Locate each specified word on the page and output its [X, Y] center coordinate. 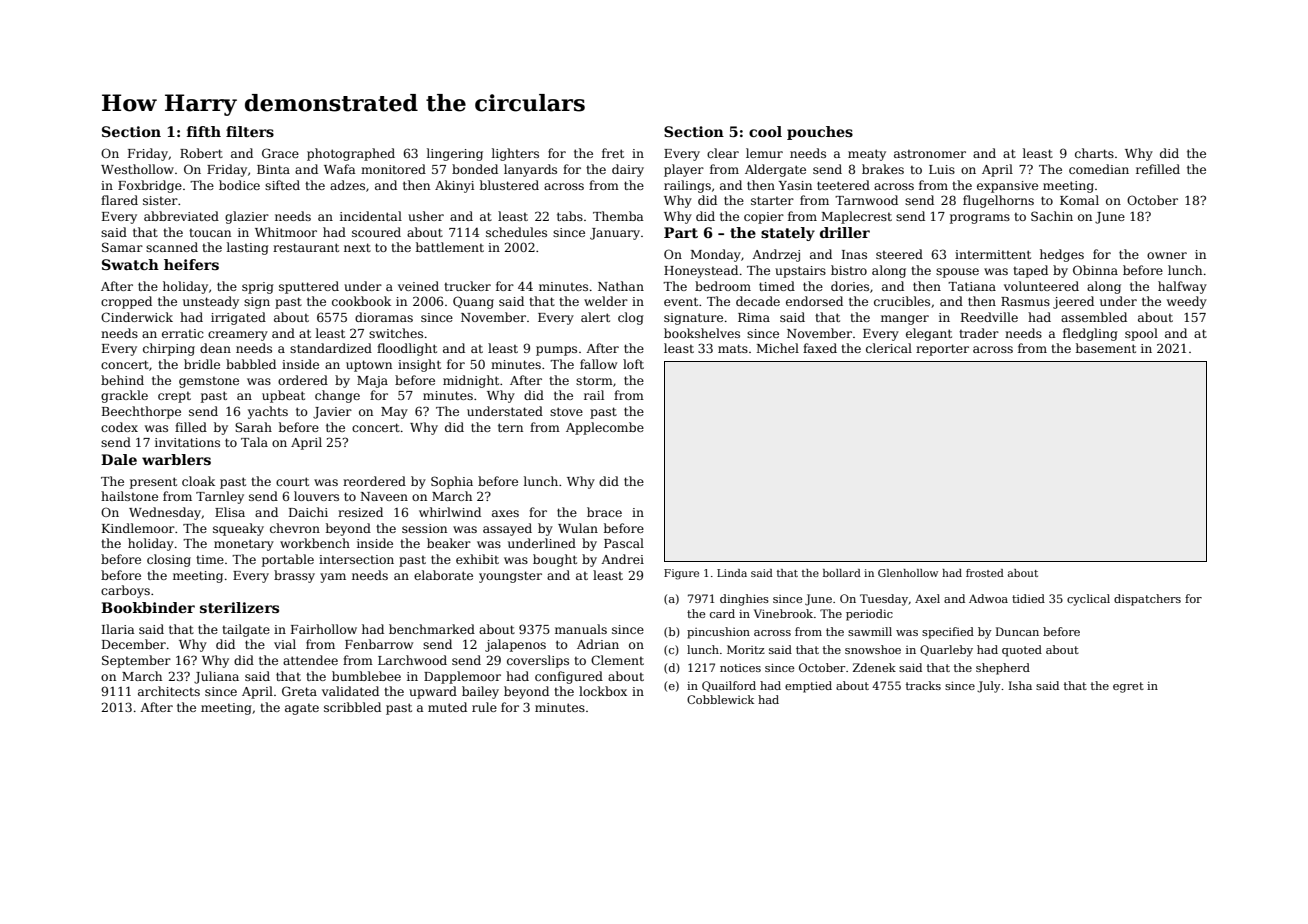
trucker [467, 286]
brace [604, 512]
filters [250, 131]
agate [302, 709]
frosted [985, 573]
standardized [331, 348]
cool [765, 131]
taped [1030, 271]
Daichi [308, 512]
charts [1094, 153]
